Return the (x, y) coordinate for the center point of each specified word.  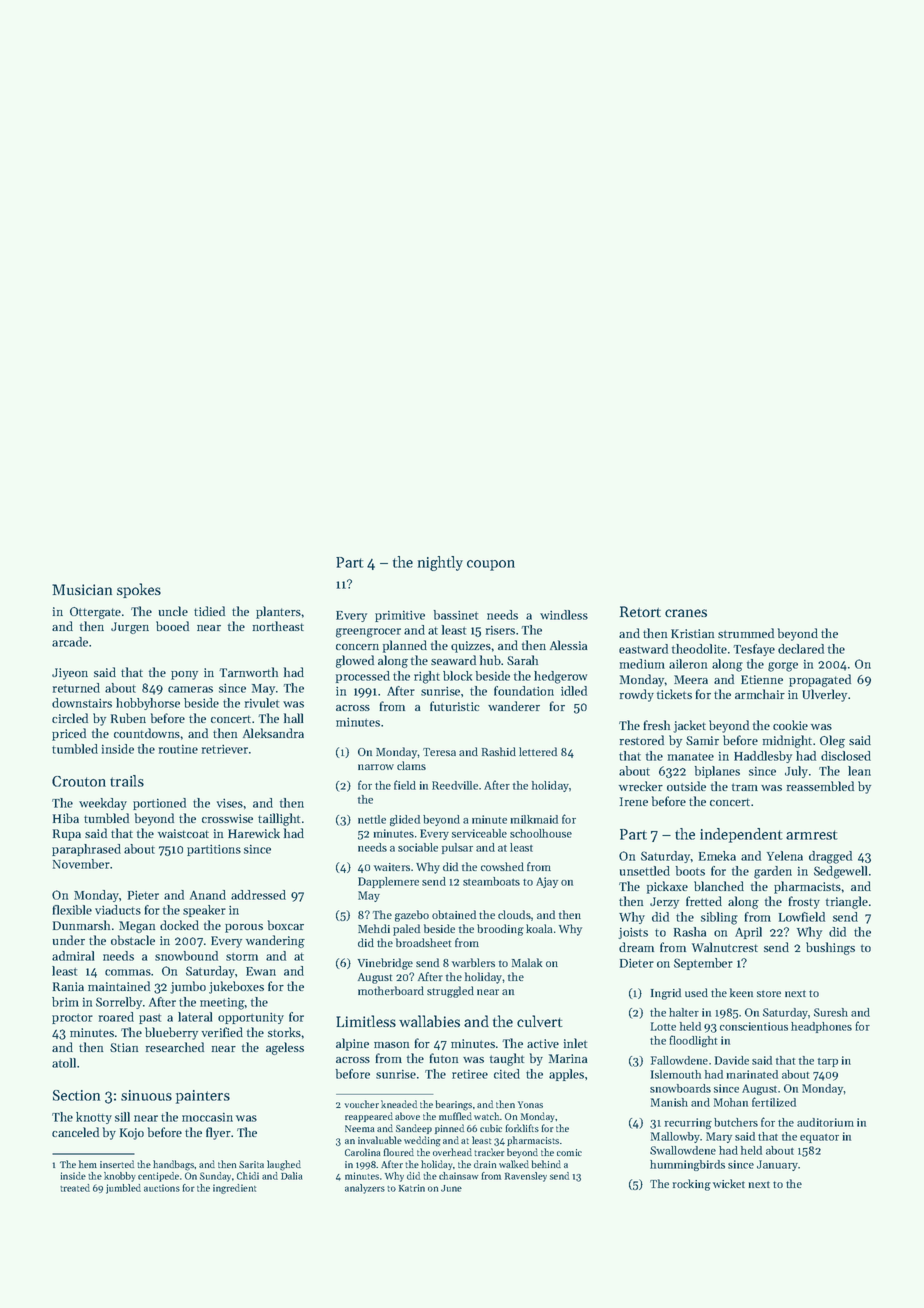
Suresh (831, 1012)
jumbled (123, 1189)
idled (574, 691)
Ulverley (824, 695)
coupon (491, 565)
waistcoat (183, 833)
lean (859, 771)
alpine (352, 1044)
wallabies (429, 1021)
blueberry (171, 1033)
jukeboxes (236, 987)
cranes (686, 613)
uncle (173, 611)
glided (405, 820)
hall (293, 718)
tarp (828, 1062)
